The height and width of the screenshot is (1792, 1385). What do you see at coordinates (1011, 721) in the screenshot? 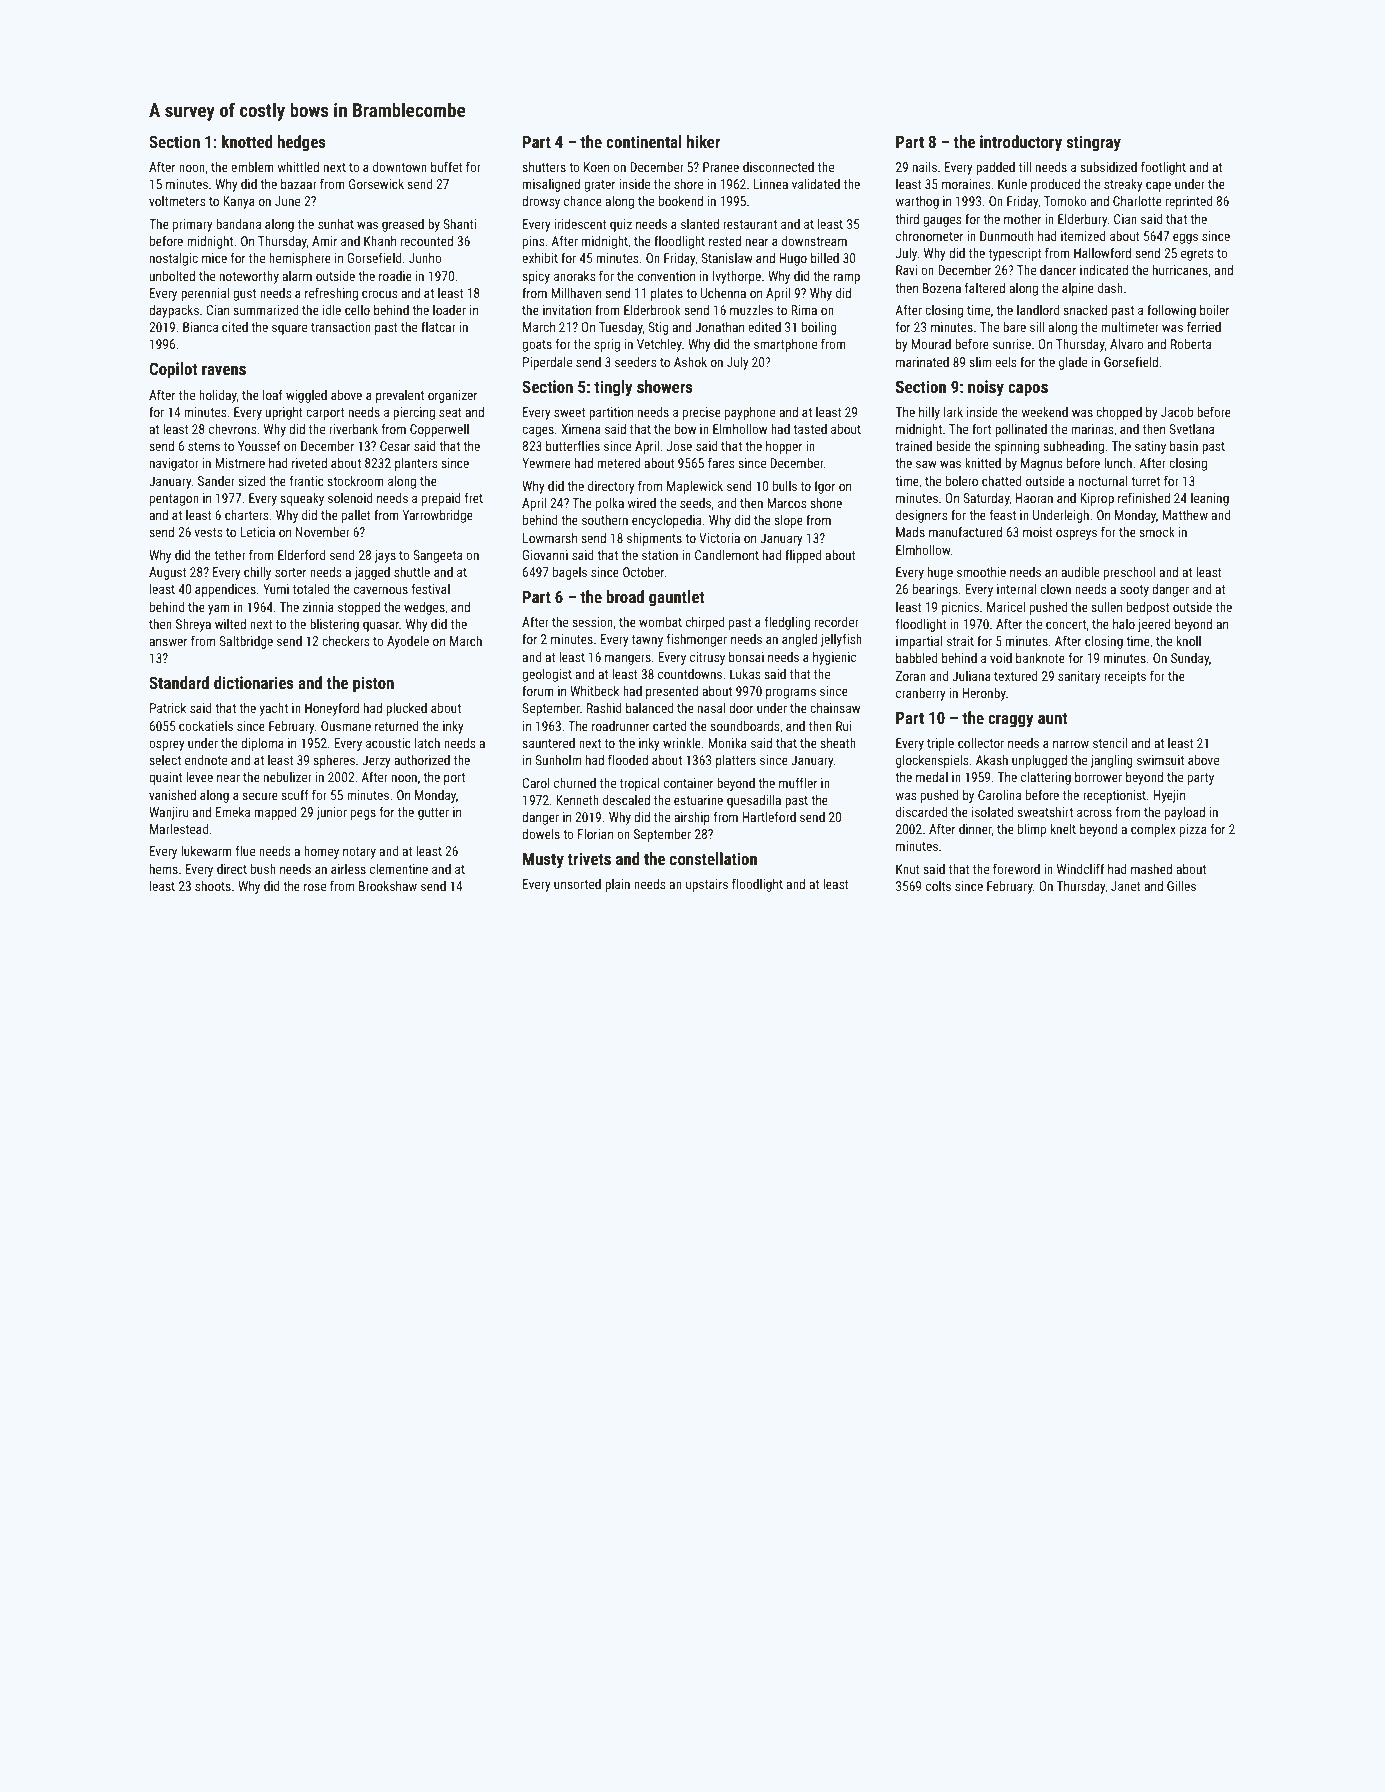
I see `craggy` at bounding box center [1011, 721].
